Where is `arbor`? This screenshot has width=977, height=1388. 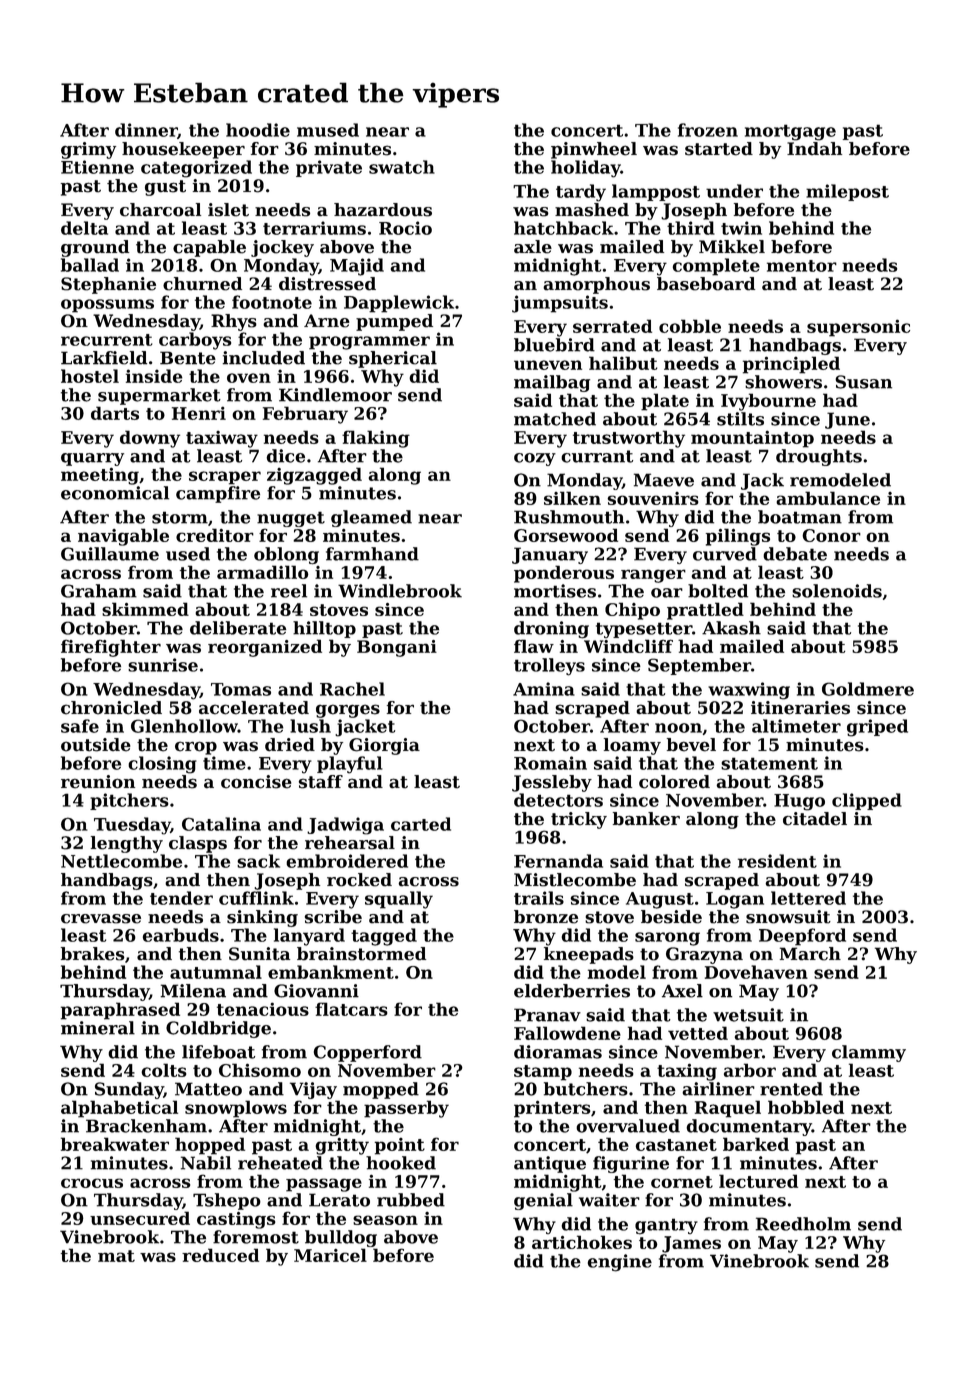
arbor is located at coordinates (750, 1070).
